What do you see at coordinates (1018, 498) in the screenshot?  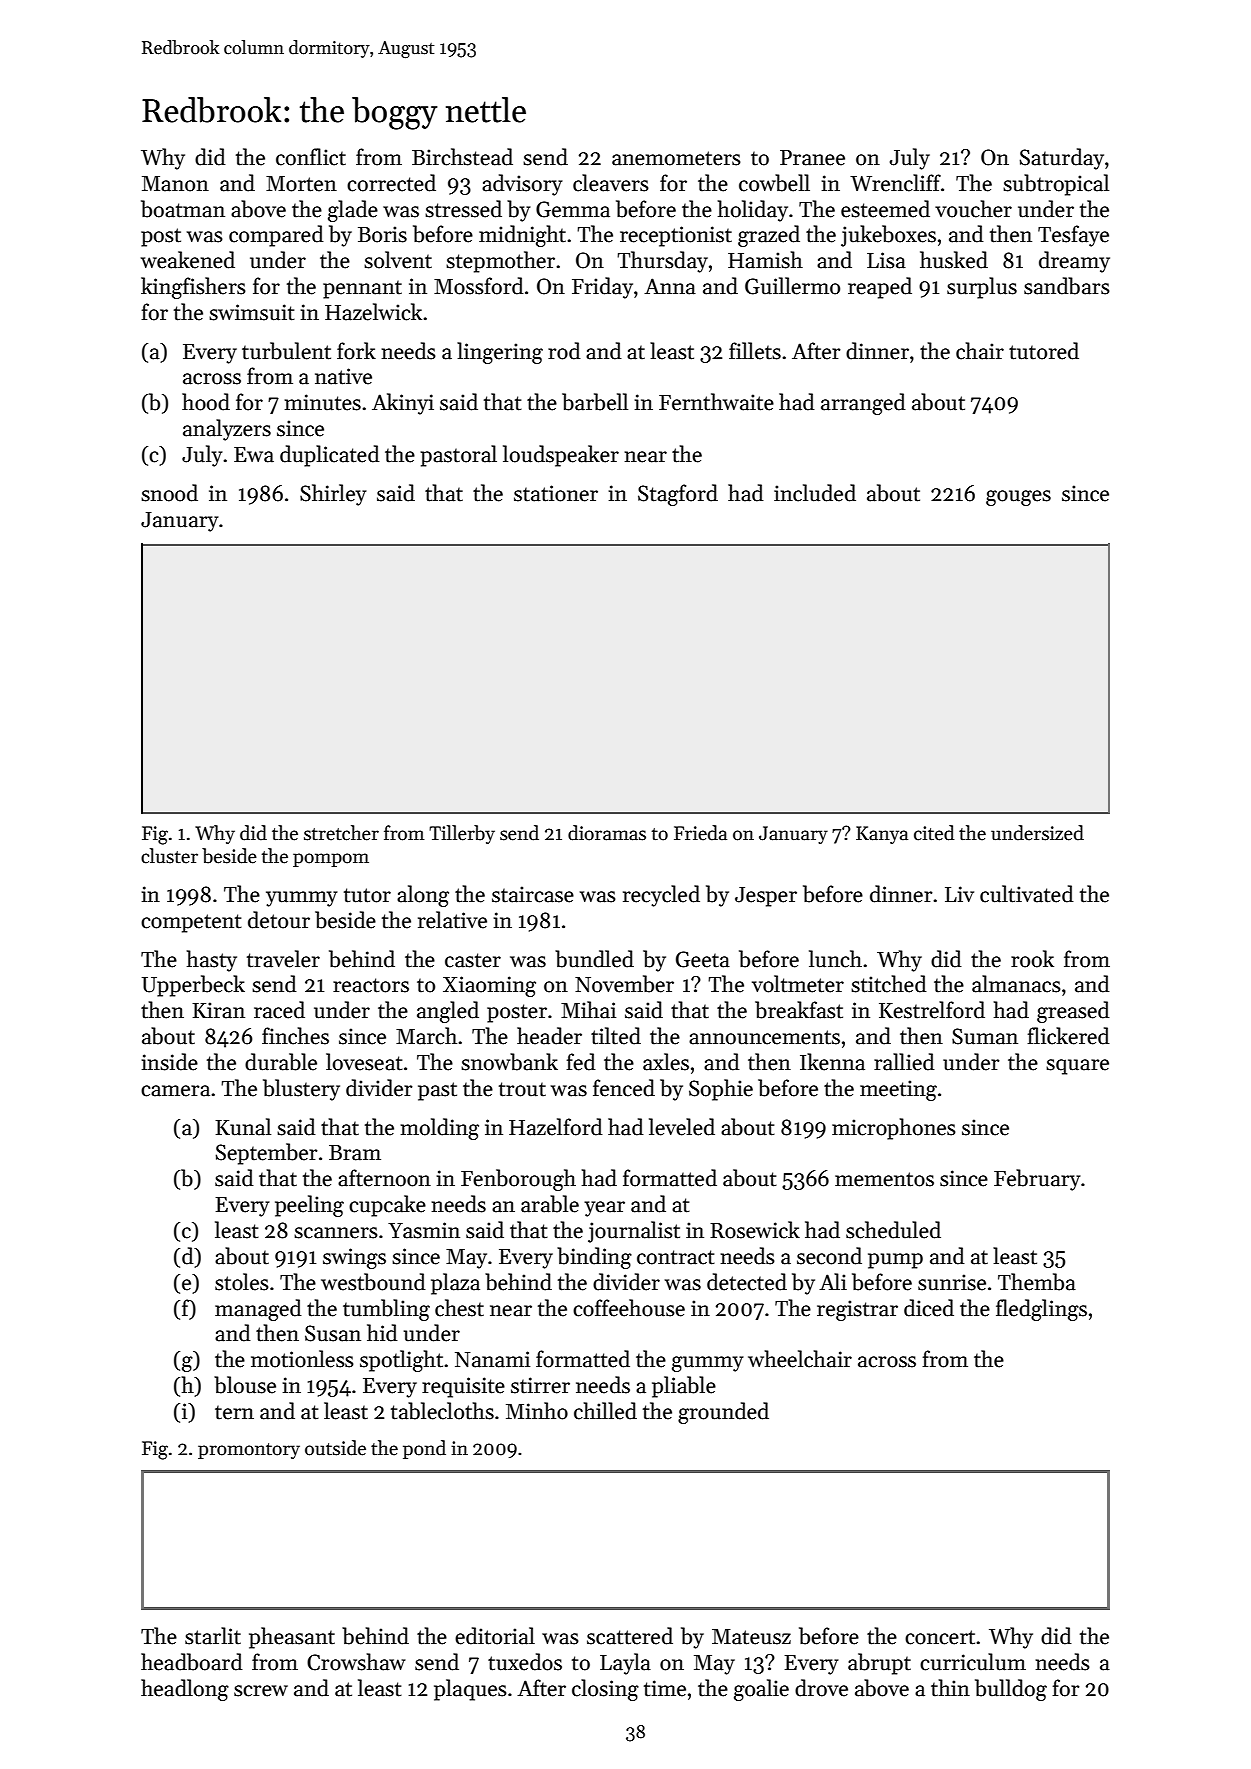 I see `gouges` at bounding box center [1018, 498].
